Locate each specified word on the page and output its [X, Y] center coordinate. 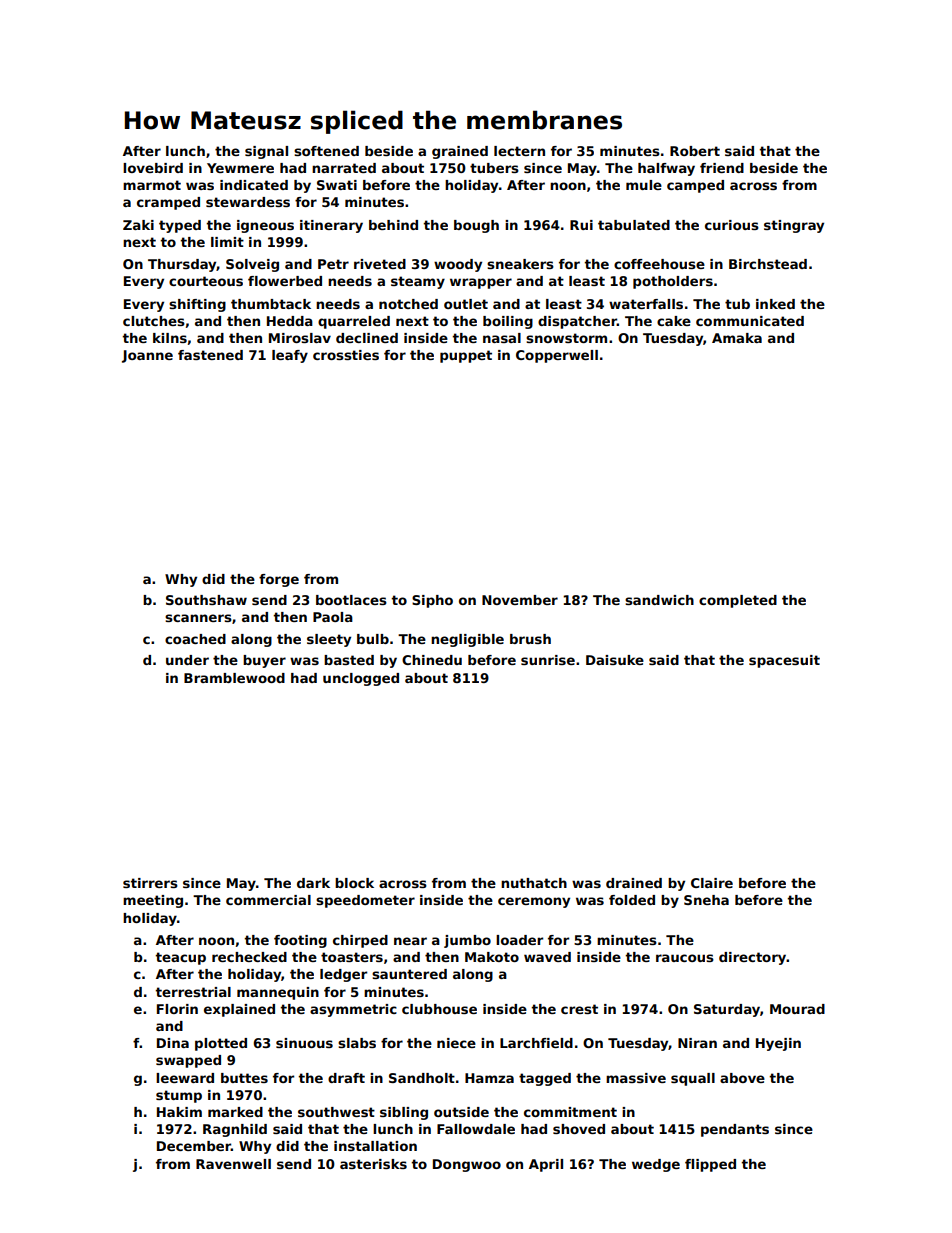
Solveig [252, 265]
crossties [346, 355]
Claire [712, 883]
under [187, 660]
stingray [794, 226]
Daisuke [615, 660]
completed [738, 601]
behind [393, 225]
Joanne [147, 356]
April [546, 1165]
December [194, 1146]
